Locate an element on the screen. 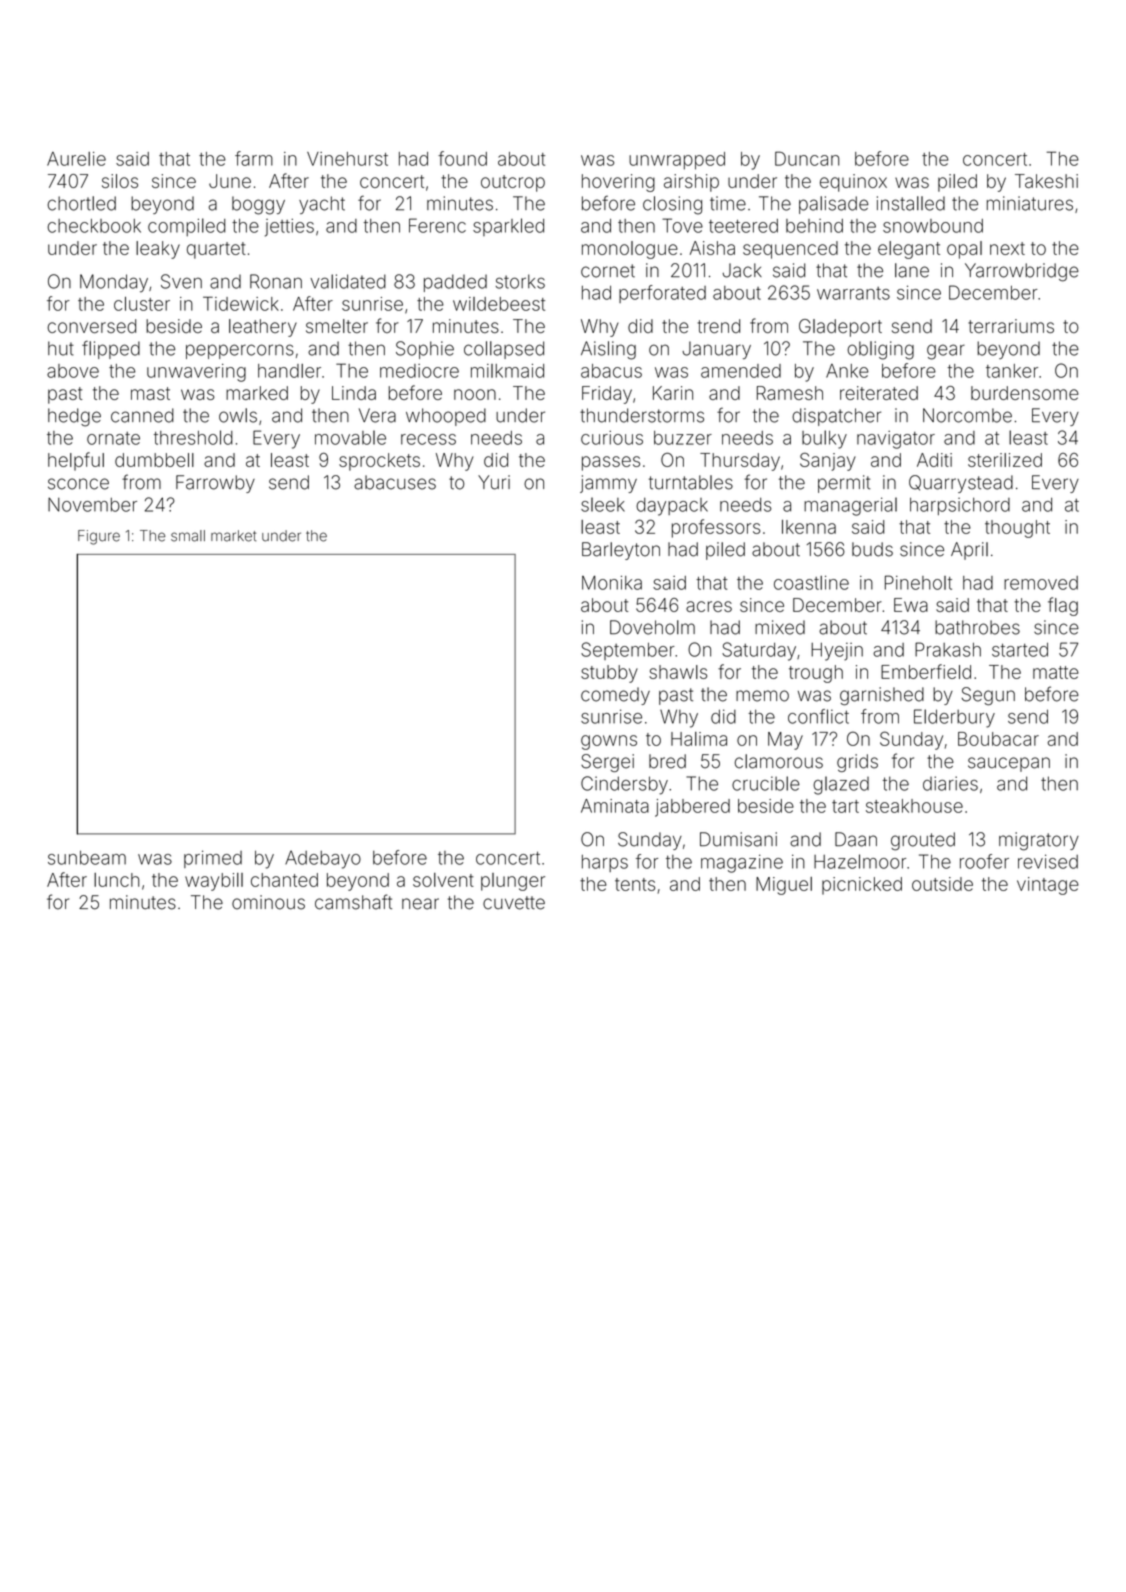 The height and width of the screenshot is (1592, 1126). September is located at coordinates (628, 651).
